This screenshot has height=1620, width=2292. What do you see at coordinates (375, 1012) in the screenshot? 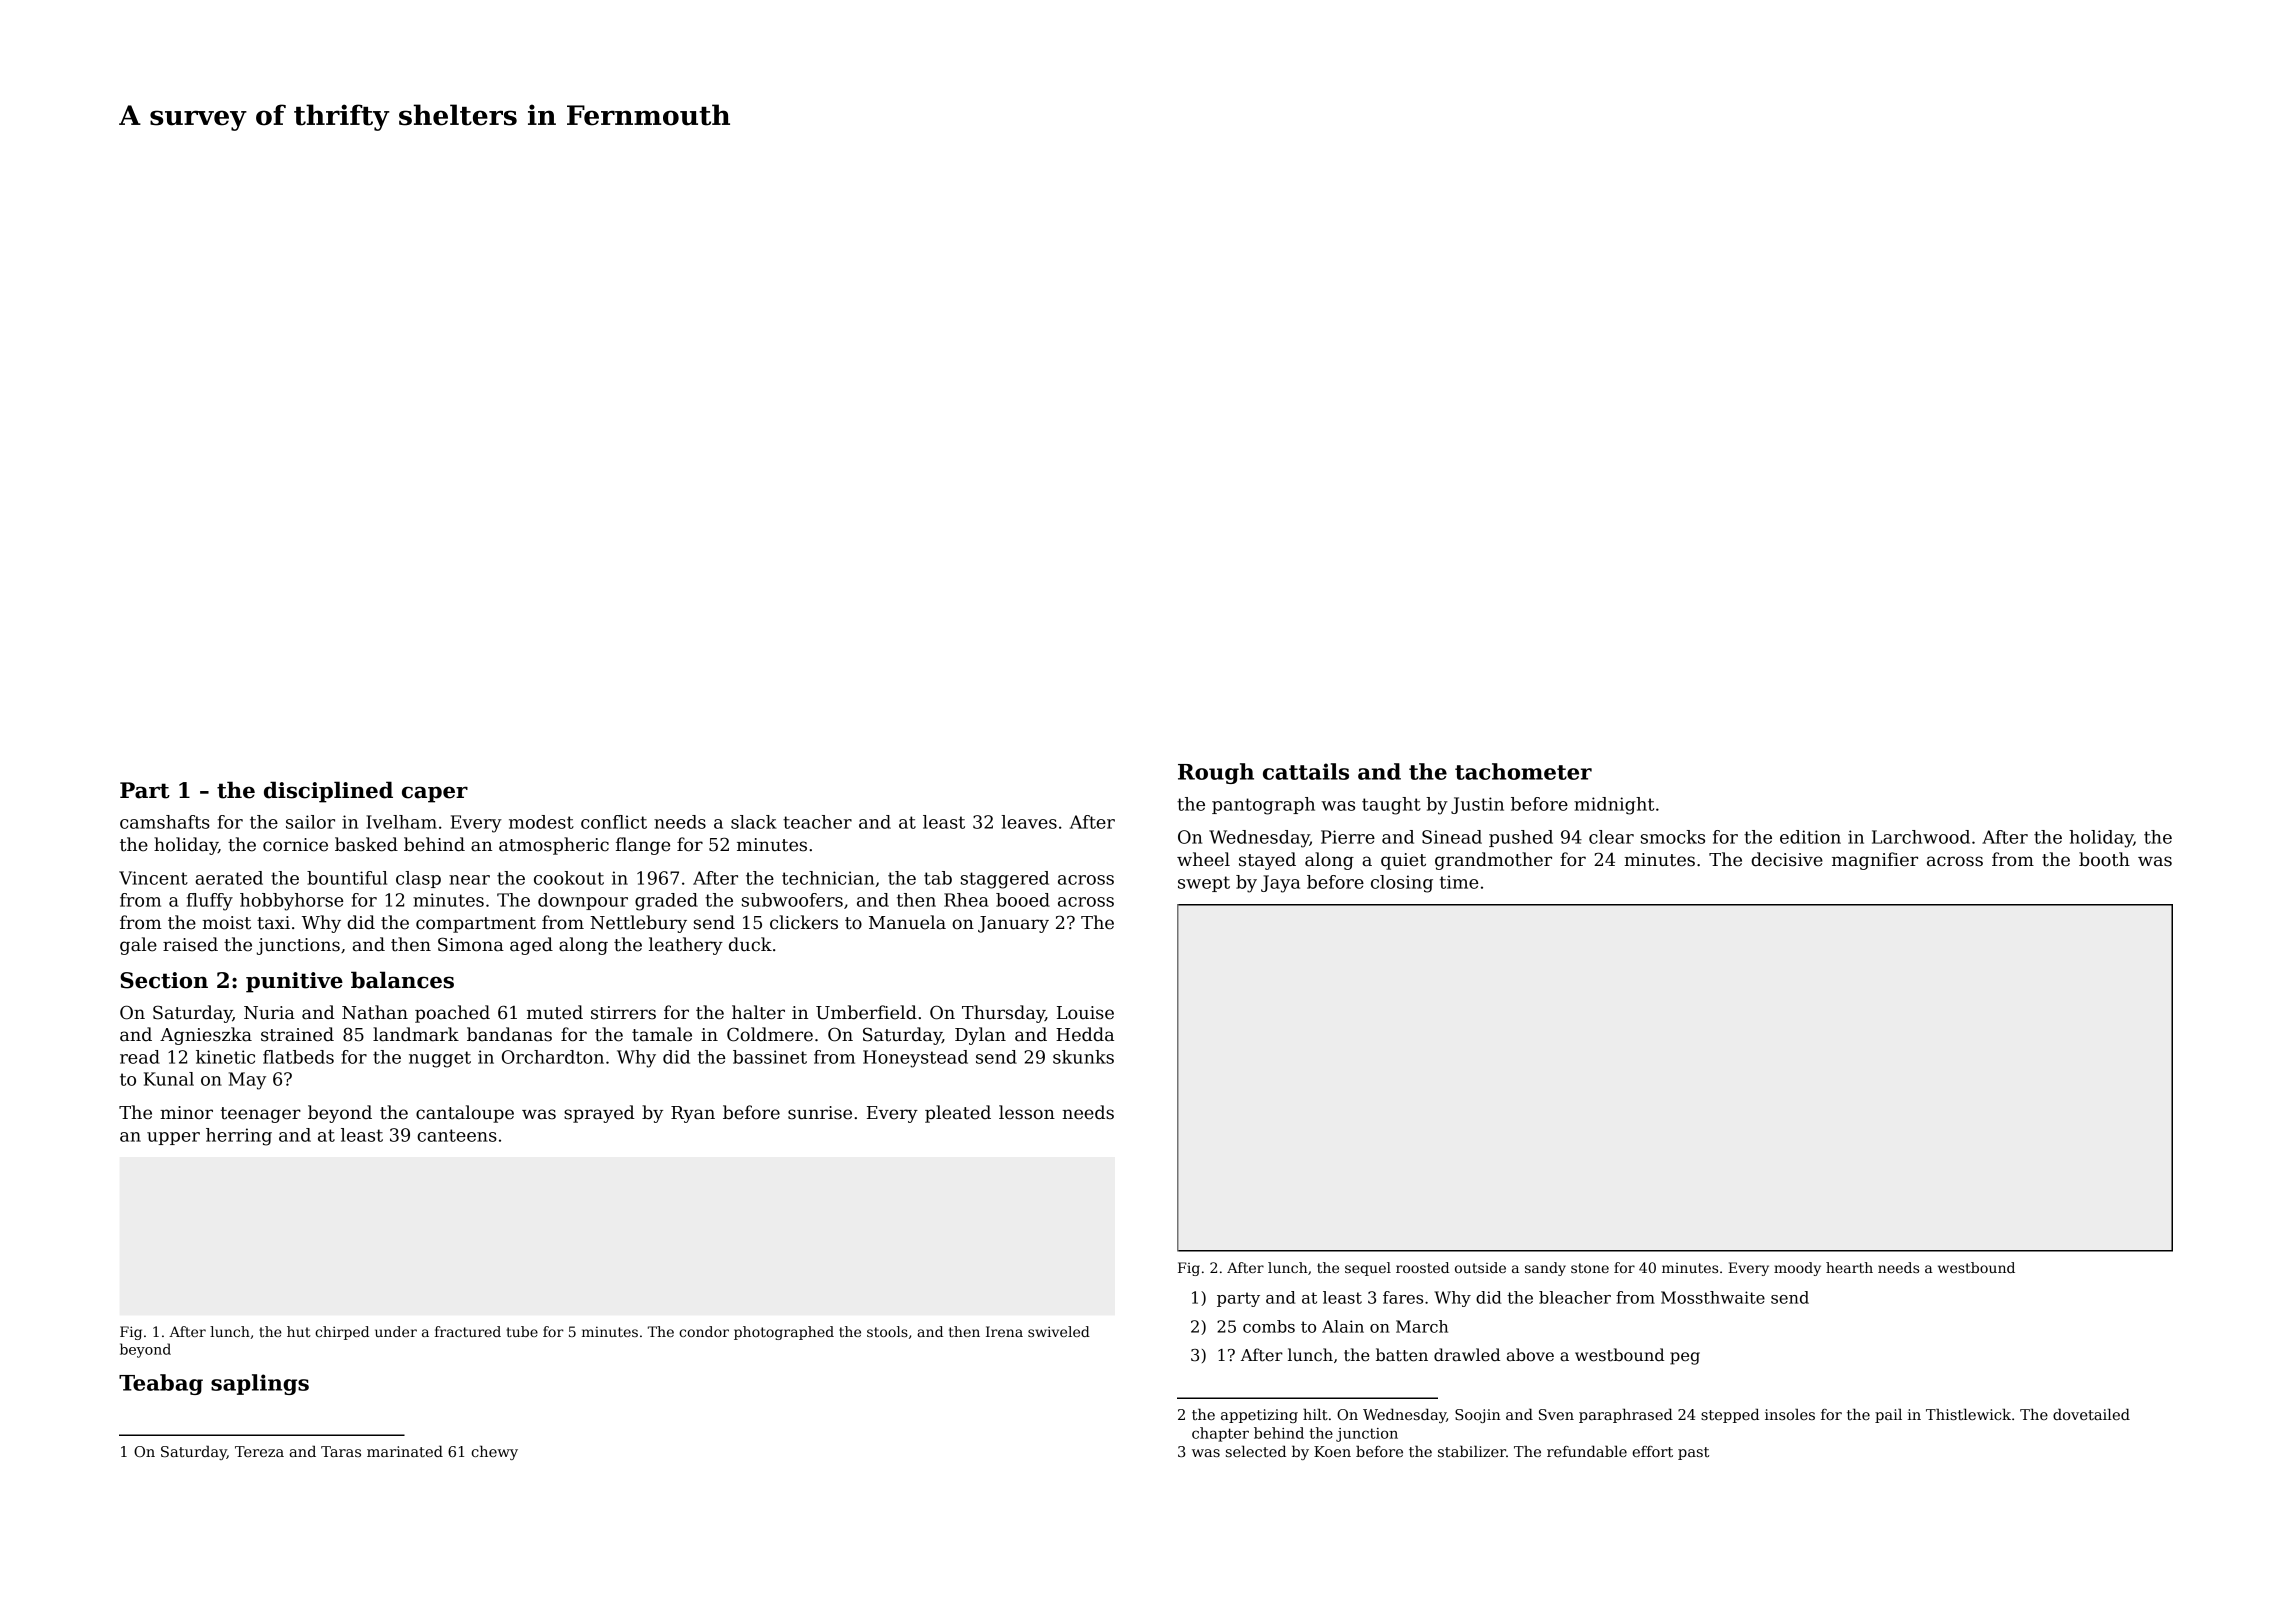
I see `Nathan` at bounding box center [375, 1012].
